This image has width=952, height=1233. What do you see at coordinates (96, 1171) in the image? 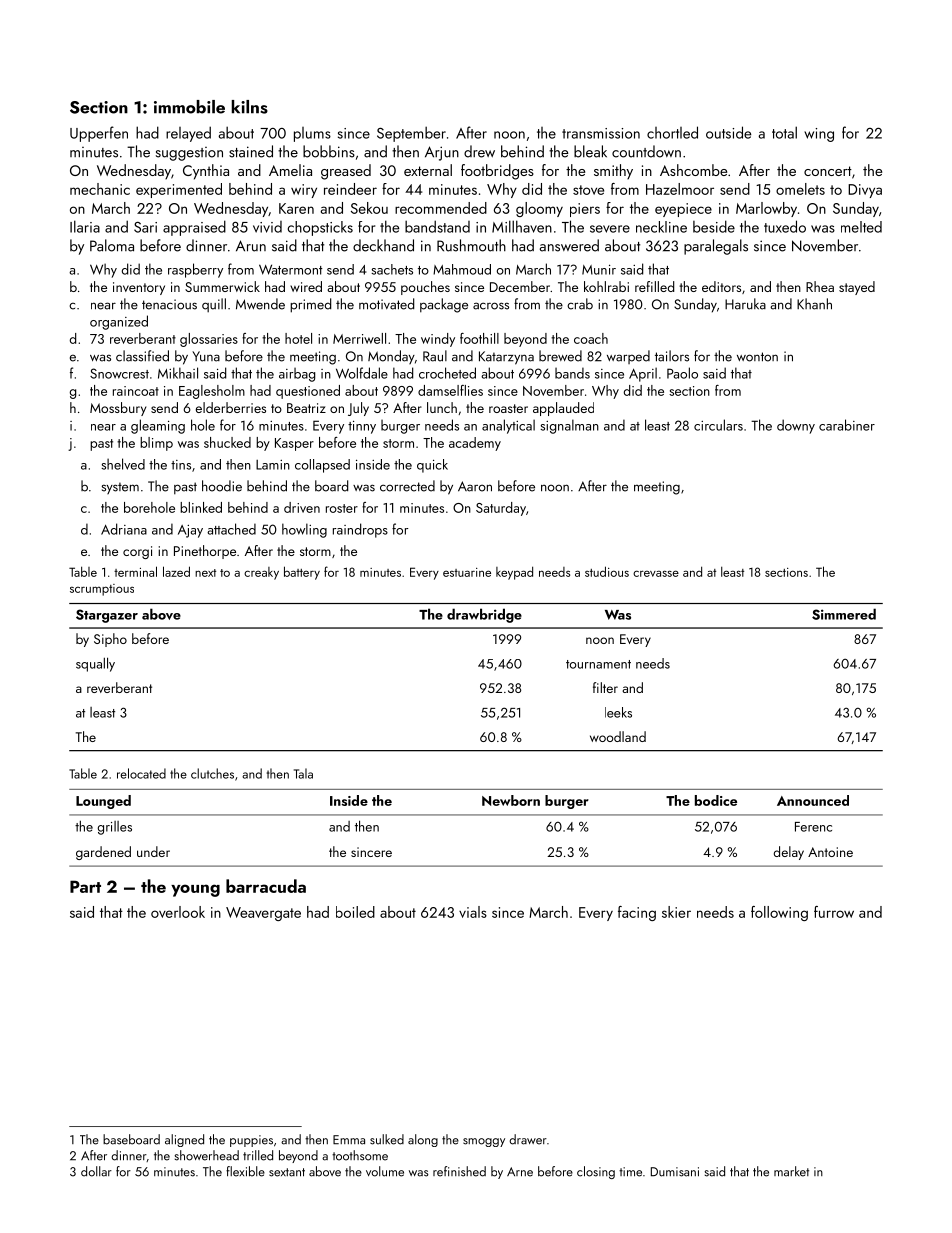
I see `dollar` at bounding box center [96, 1171].
